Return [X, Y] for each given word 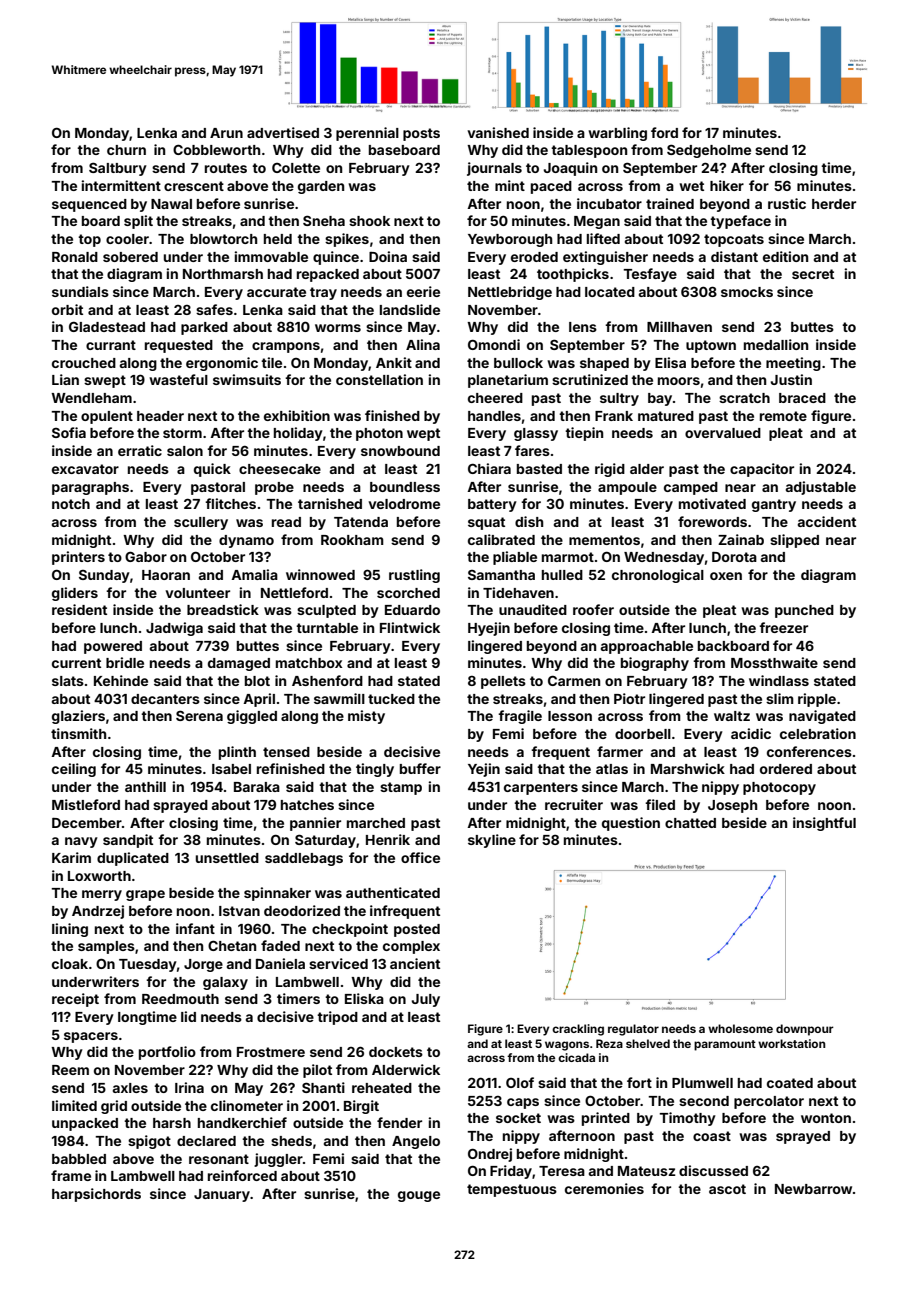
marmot [568, 557]
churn [126, 150]
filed [660, 804]
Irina [189, 1087]
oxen [726, 576]
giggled [252, 717]
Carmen [574, 680]
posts [421, 134]
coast [712, 1136]
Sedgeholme [709, 151]
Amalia [254, 574]
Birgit [361, 1107]
